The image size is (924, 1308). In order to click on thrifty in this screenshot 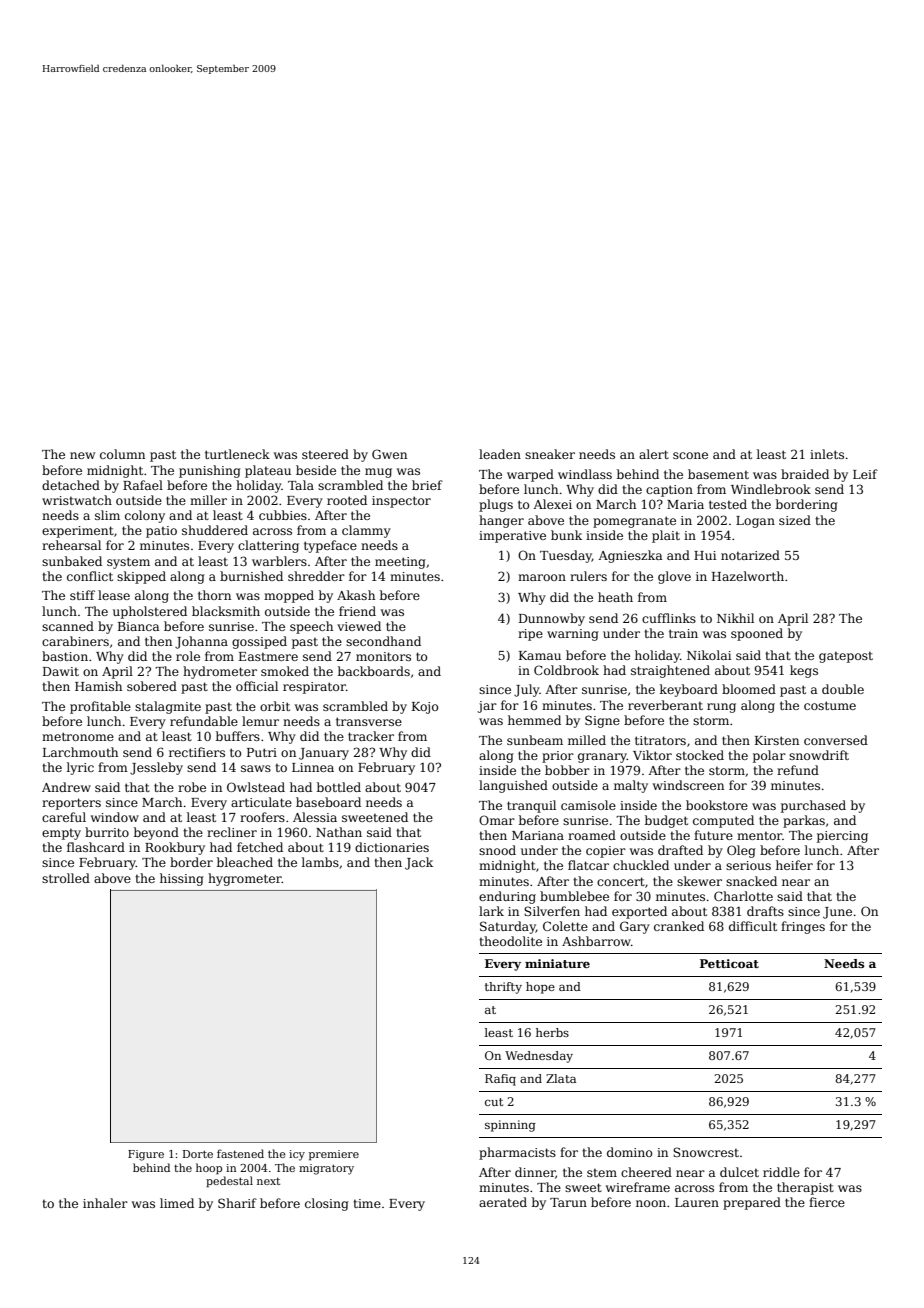, I will do `click(503, 988)`.
